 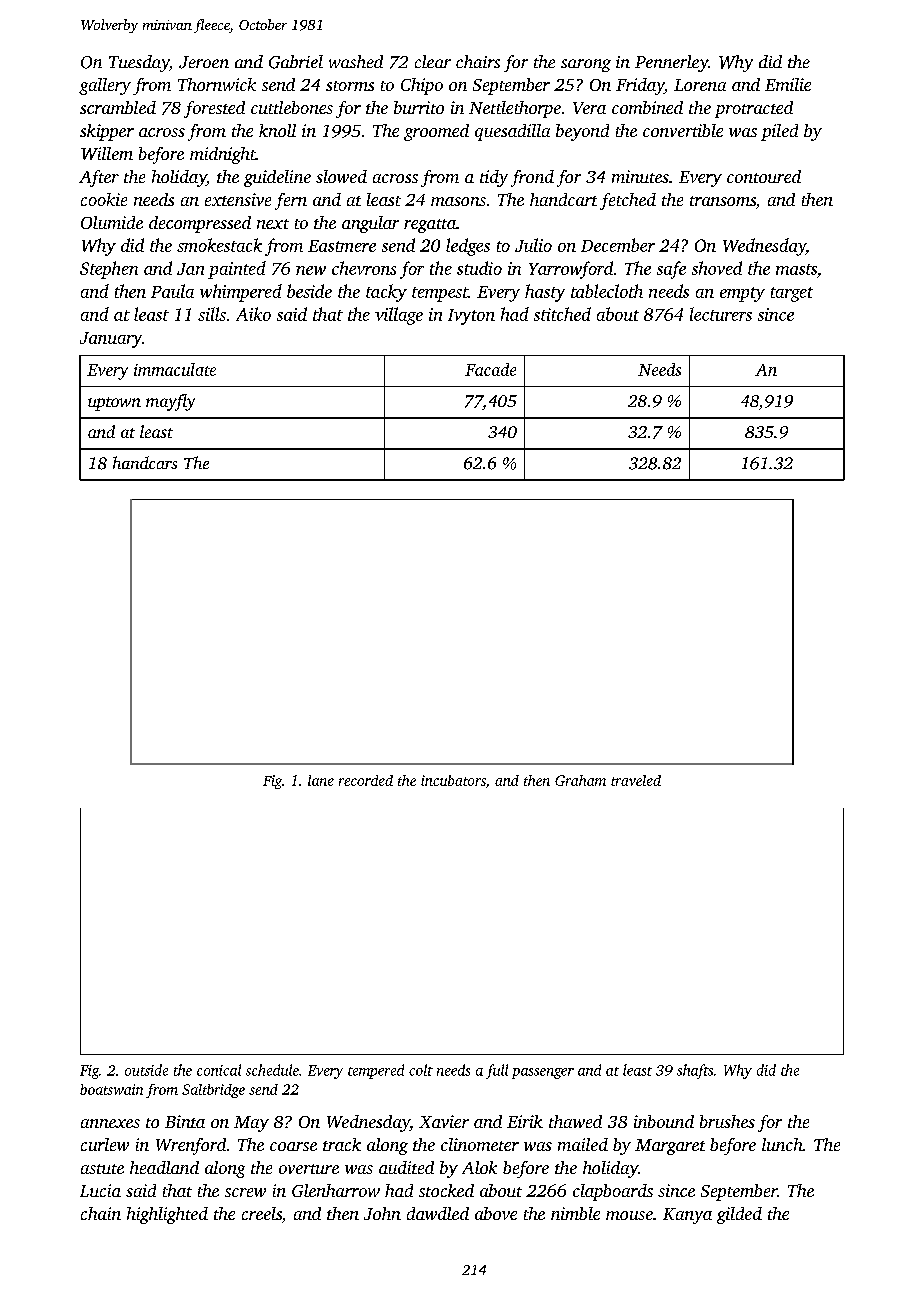 I want to click on Emilie, so click(x=788, y=84).
